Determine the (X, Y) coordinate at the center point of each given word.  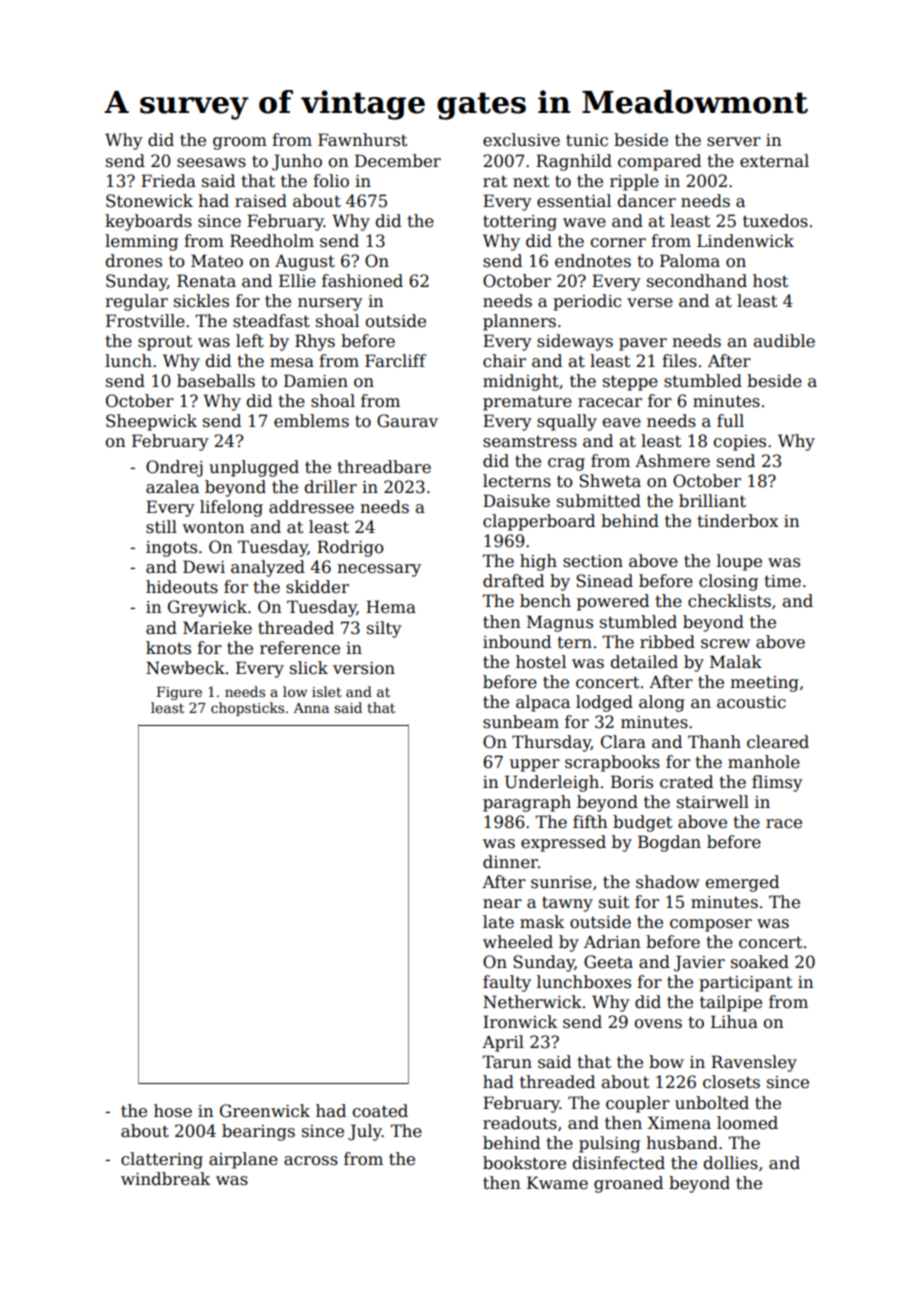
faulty (507, 983)
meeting (764, 684)
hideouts (182, 587)
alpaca (543, 703)
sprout (165, 343)
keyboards (148, 222)
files (679, 361)
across (311, 1161)
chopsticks (247, 709)
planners (519, 322)
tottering (520, 223)
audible (784, 341)
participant (745, 984)
